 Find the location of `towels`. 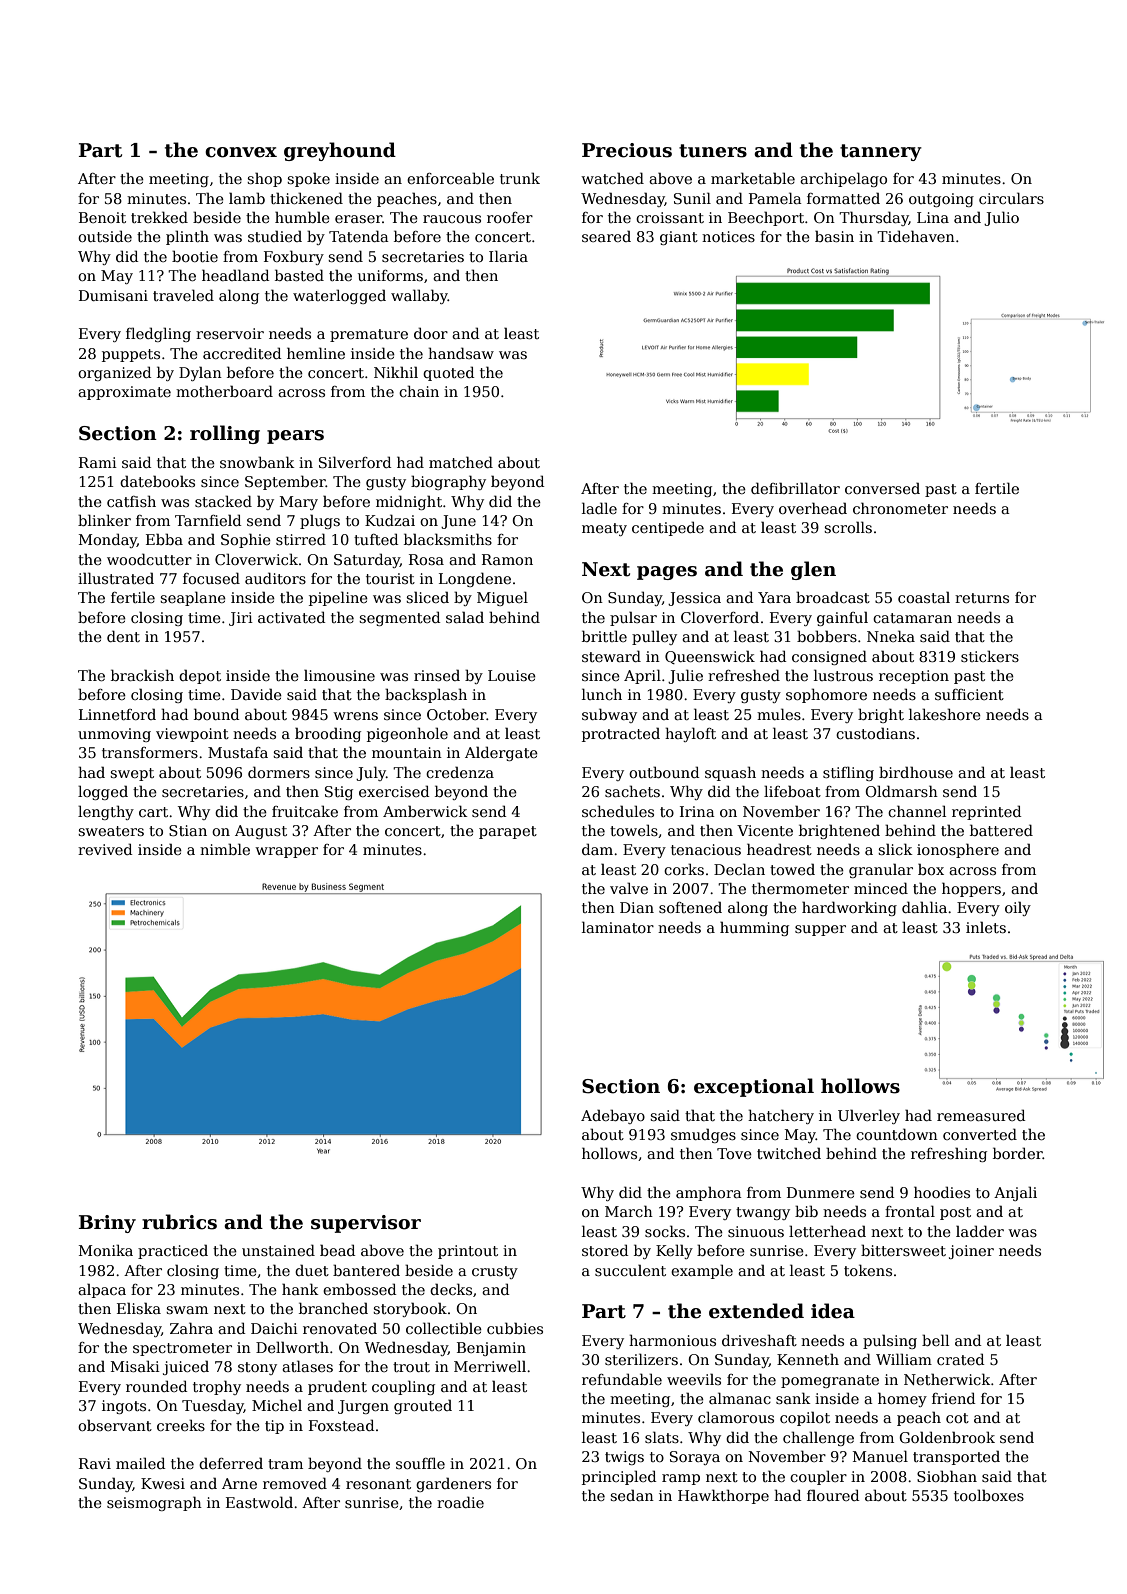

towels is located at coordinates (634, 830).
